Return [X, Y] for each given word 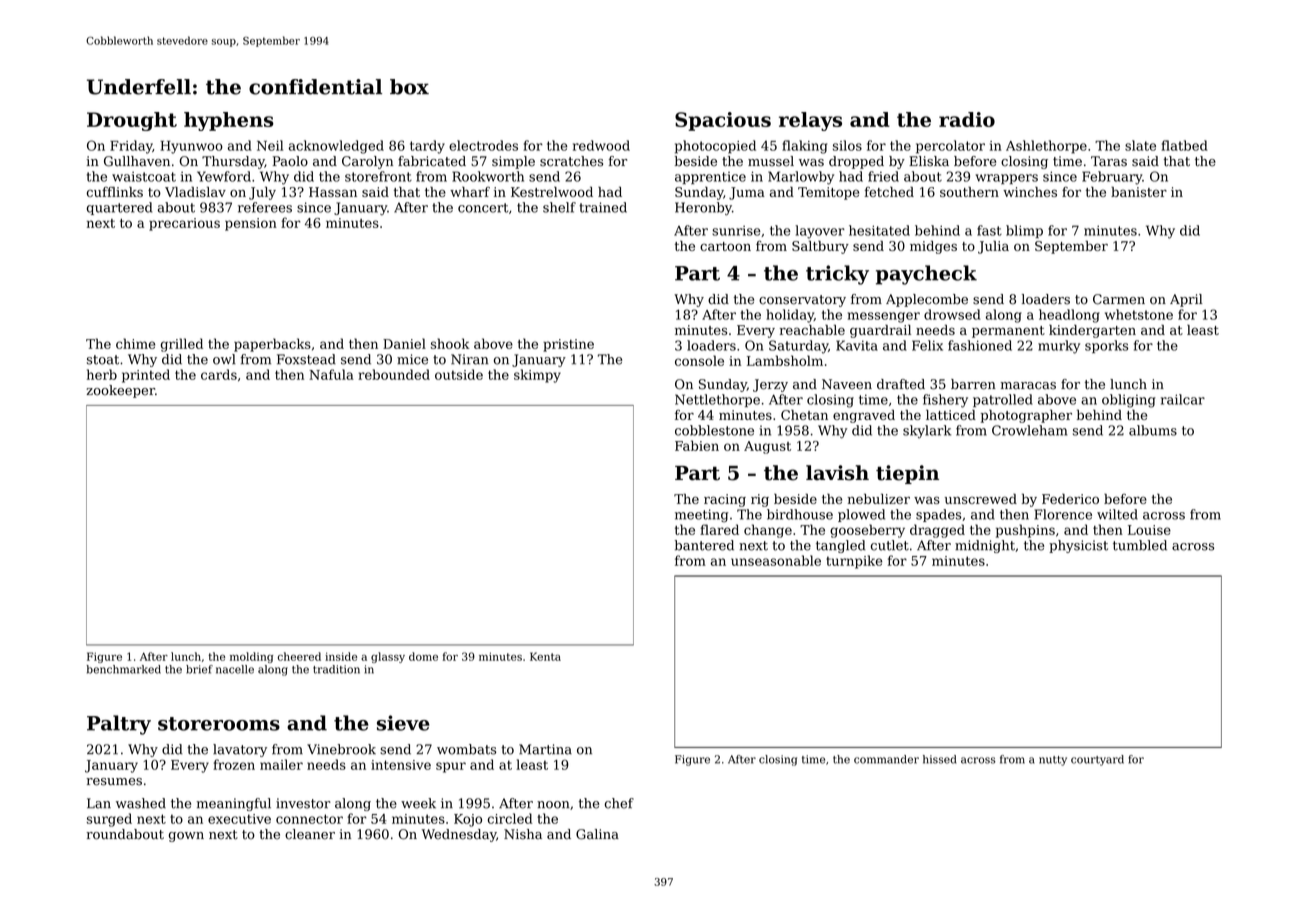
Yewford [224, 176]
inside [341, 656]
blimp [1024, 231]
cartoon [725, 246]
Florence [1063, 514]
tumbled [1140, 545]
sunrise [736, 231]
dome [423, 656]
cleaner [310, 834]
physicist [1078, 546]
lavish [837, 473]
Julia [993, 247]
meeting [701, 516]
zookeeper [120, 391]
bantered [704, 545]
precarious [184, 224]
